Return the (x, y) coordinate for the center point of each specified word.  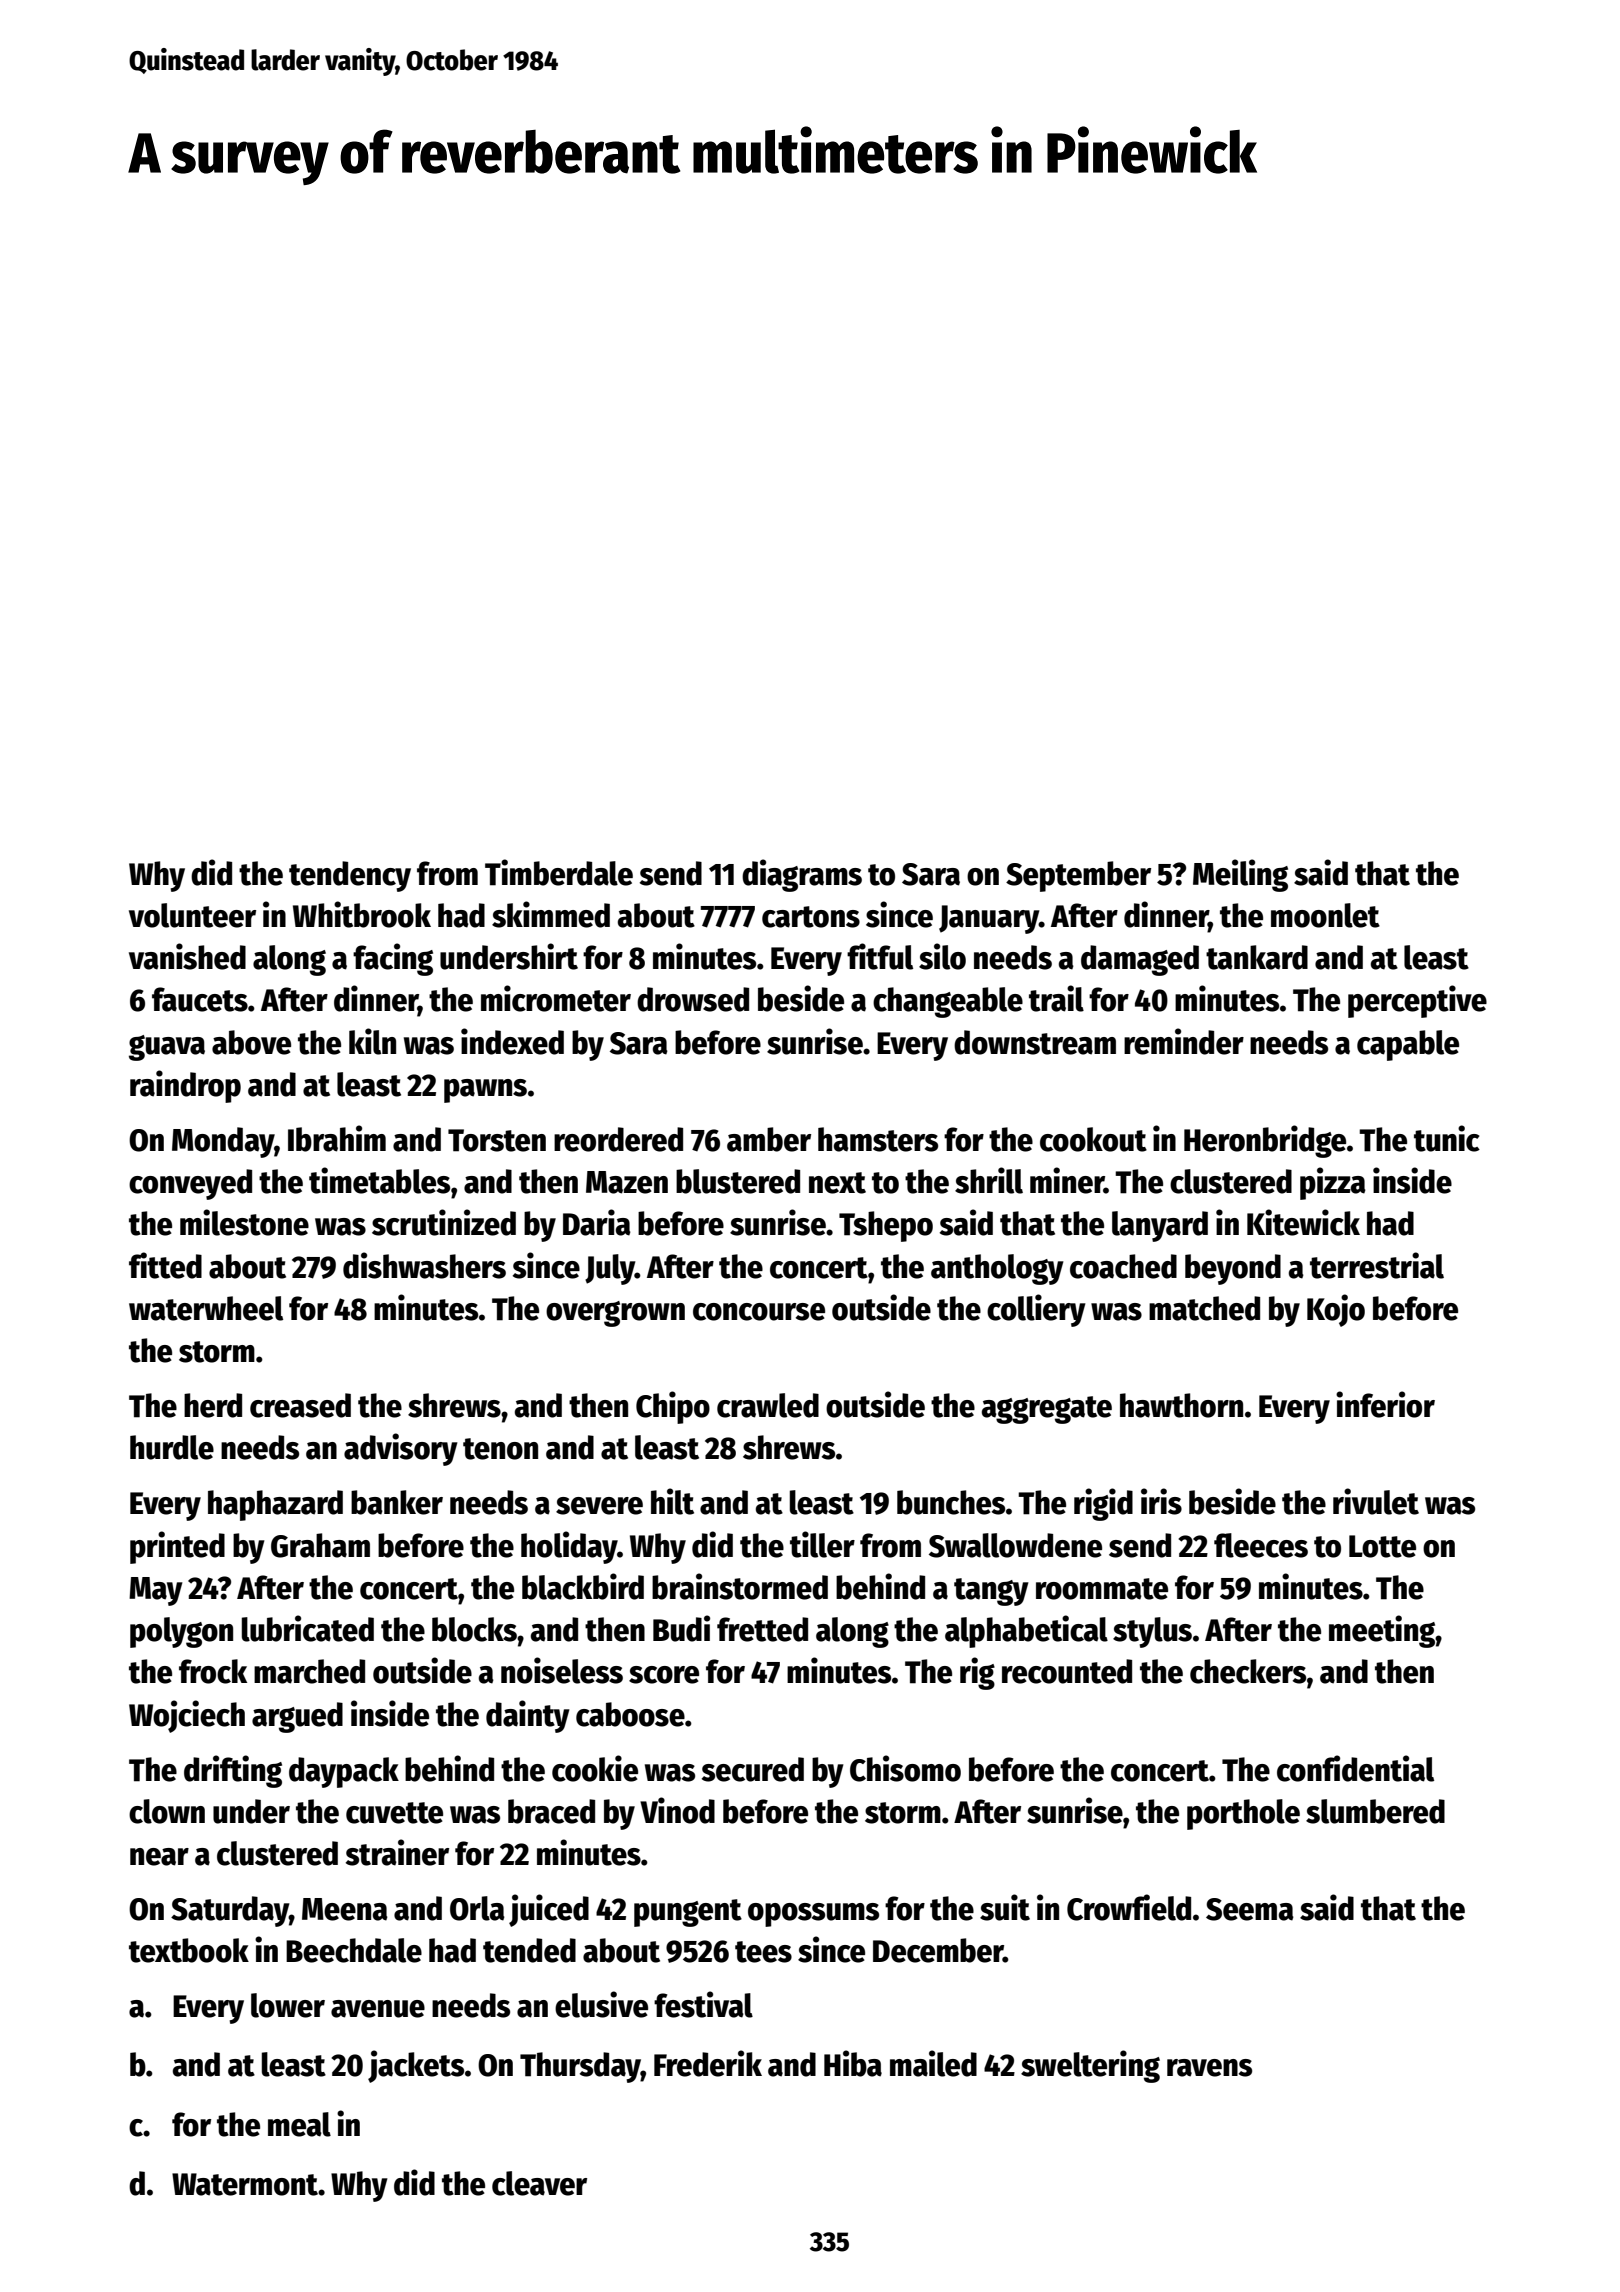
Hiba (853, 2063)
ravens (1209, 2068)
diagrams (802, 875)
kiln (372, 1041)
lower (288, 2005)
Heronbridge (1265, 1141)
